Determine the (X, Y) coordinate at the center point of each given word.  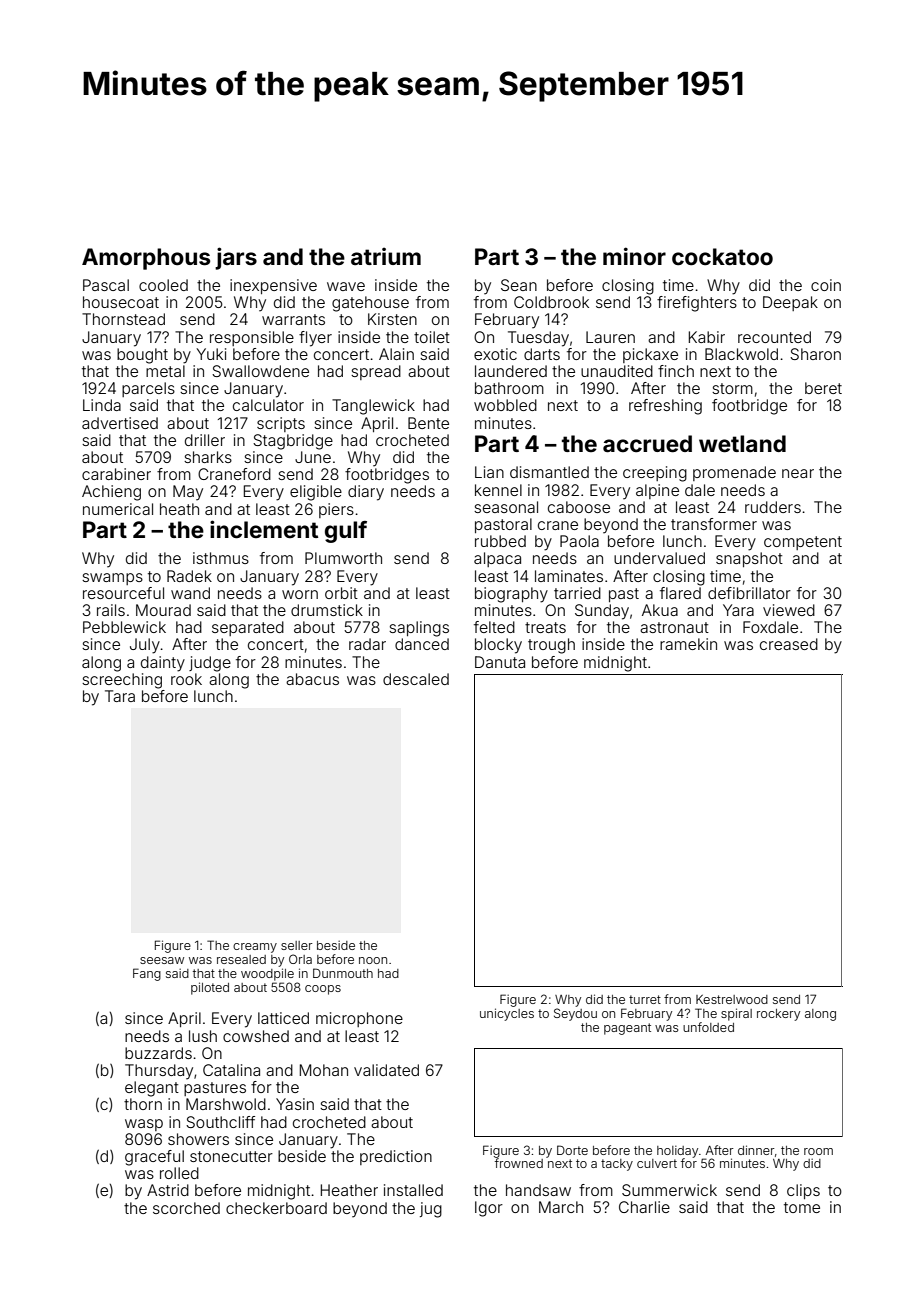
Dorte (572, 1150)
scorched (186, 1208)
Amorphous (146, 259)
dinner (756, 1150)
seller (297, 945)
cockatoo (722, 257)
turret (645, 999)
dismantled (549, 472)
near (798, 473)
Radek (189, 576)
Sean (519, 285)
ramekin (688, 644)
